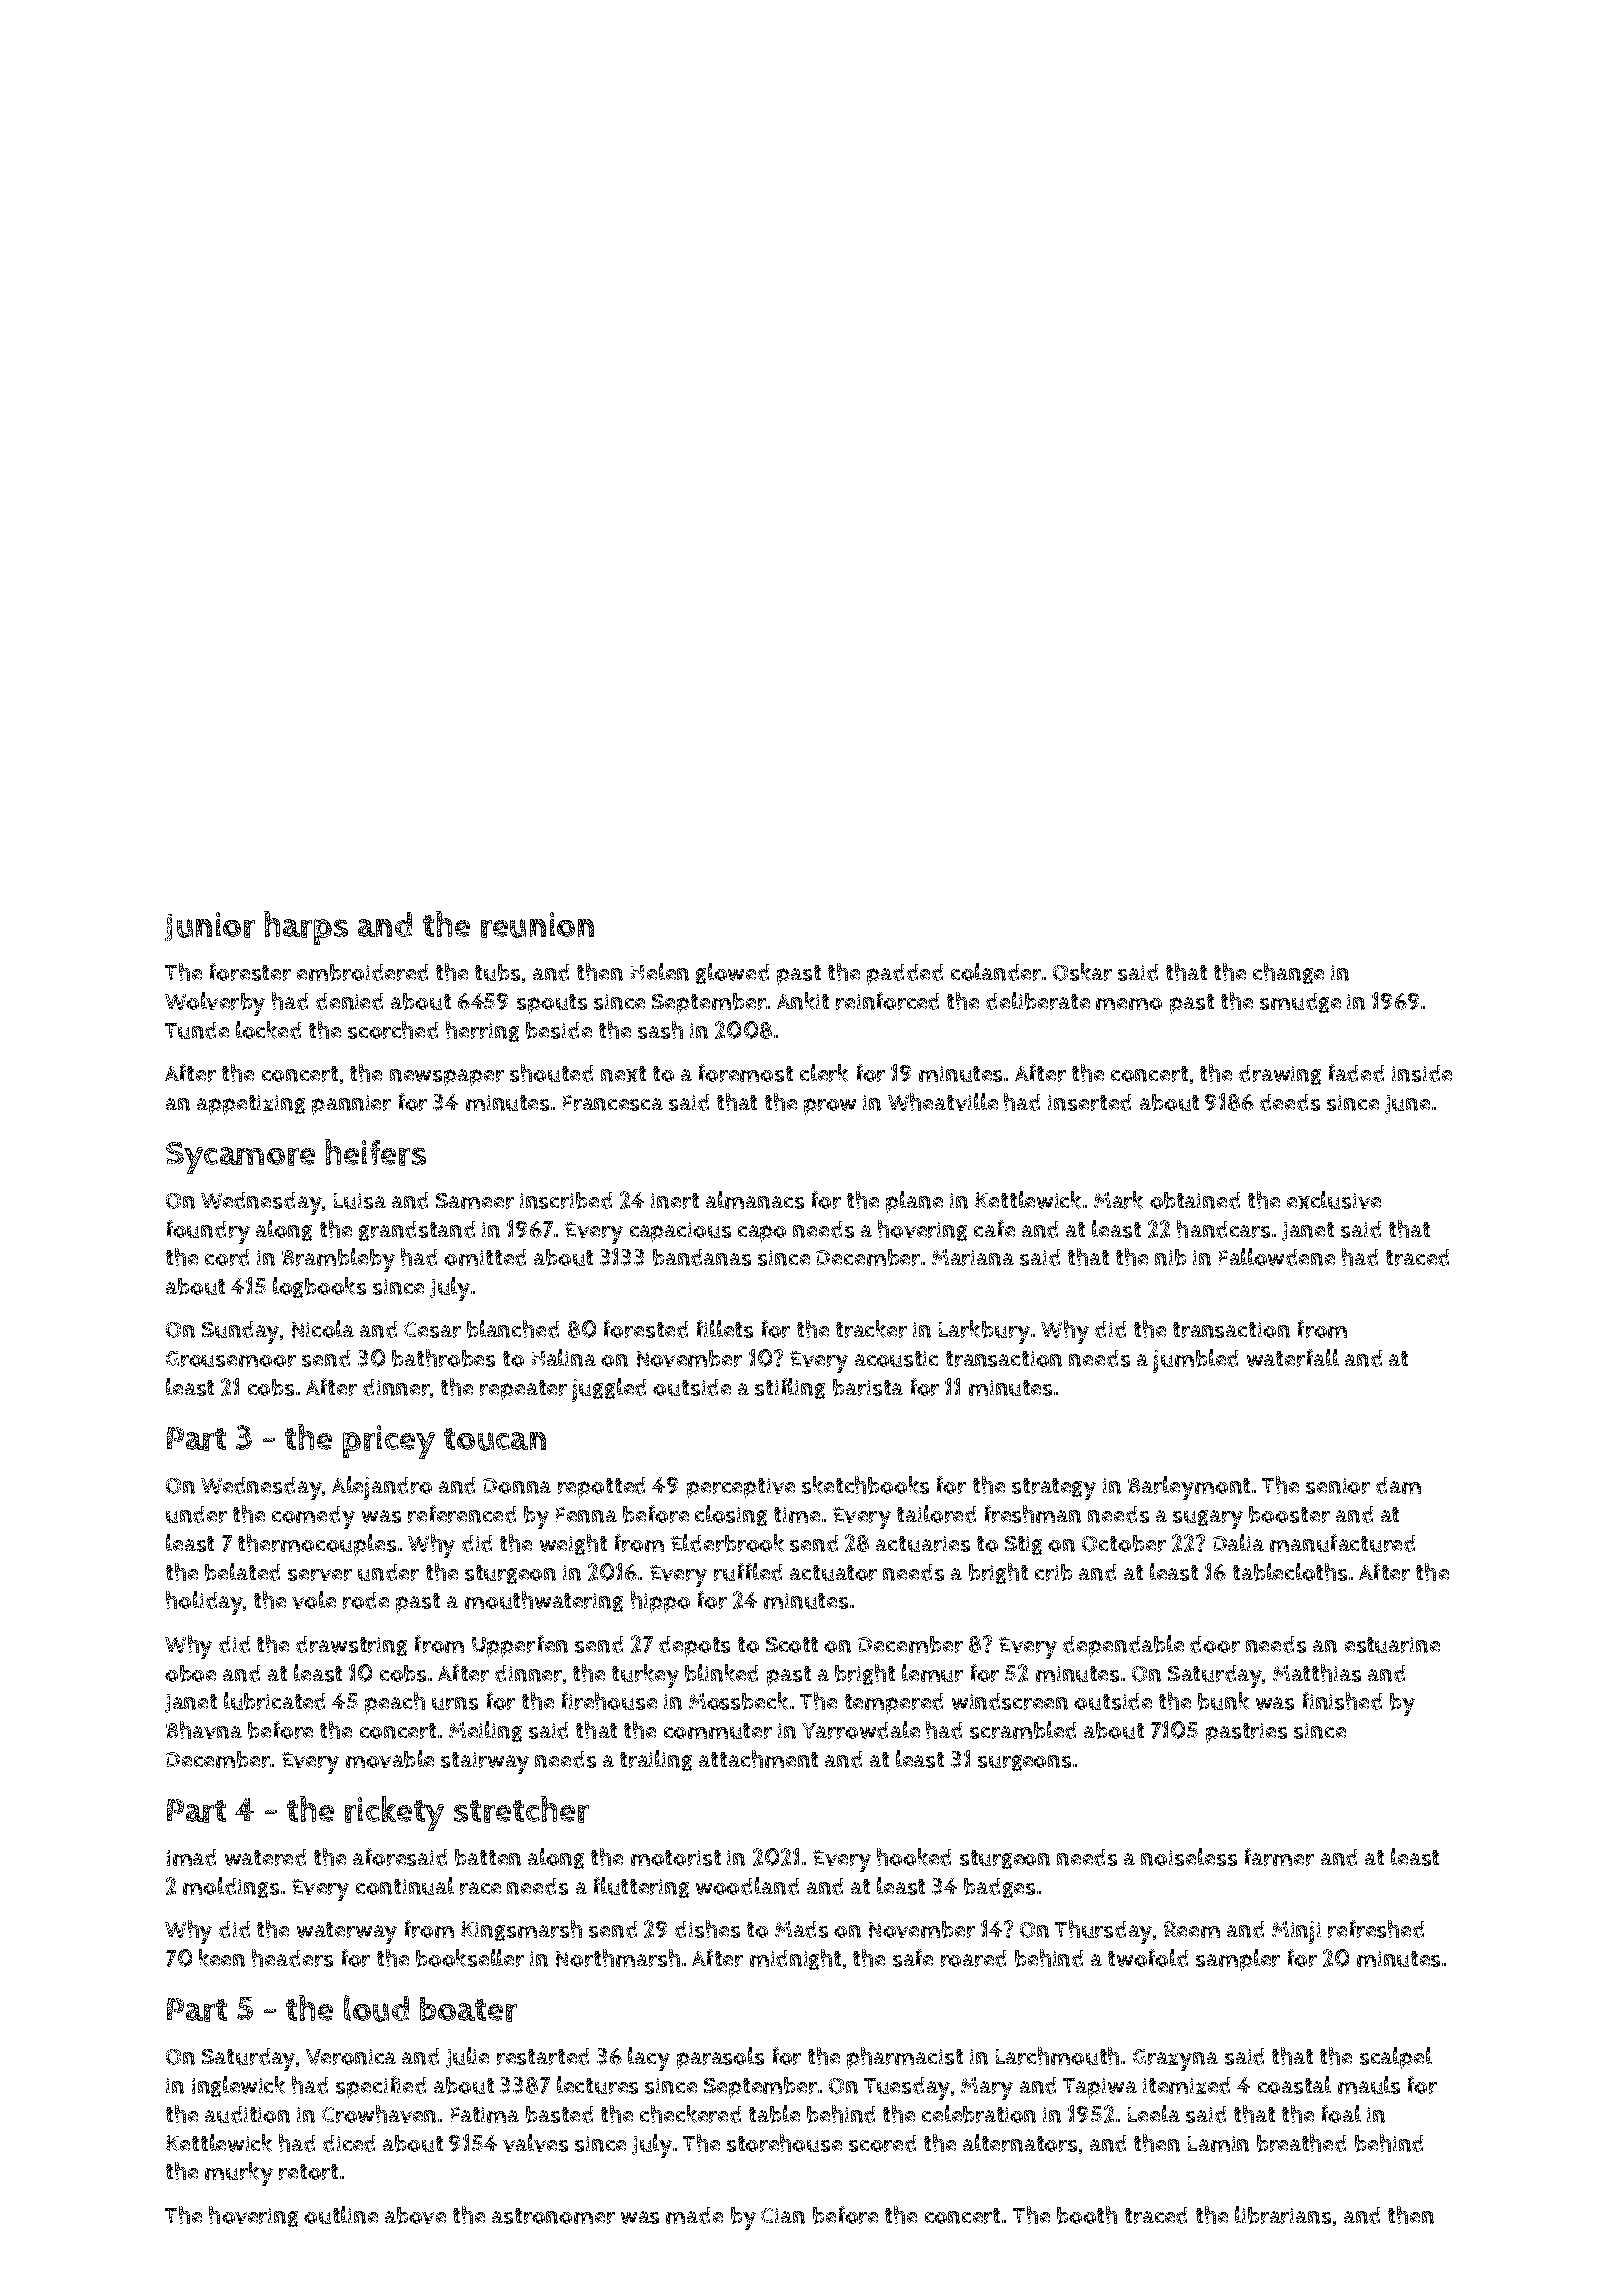 The height and width of the image is (2292, 1620). What do you see at coordinates (317, 1545) in the image?
I see `thermocouples` at bounding box center [317, 1545].
